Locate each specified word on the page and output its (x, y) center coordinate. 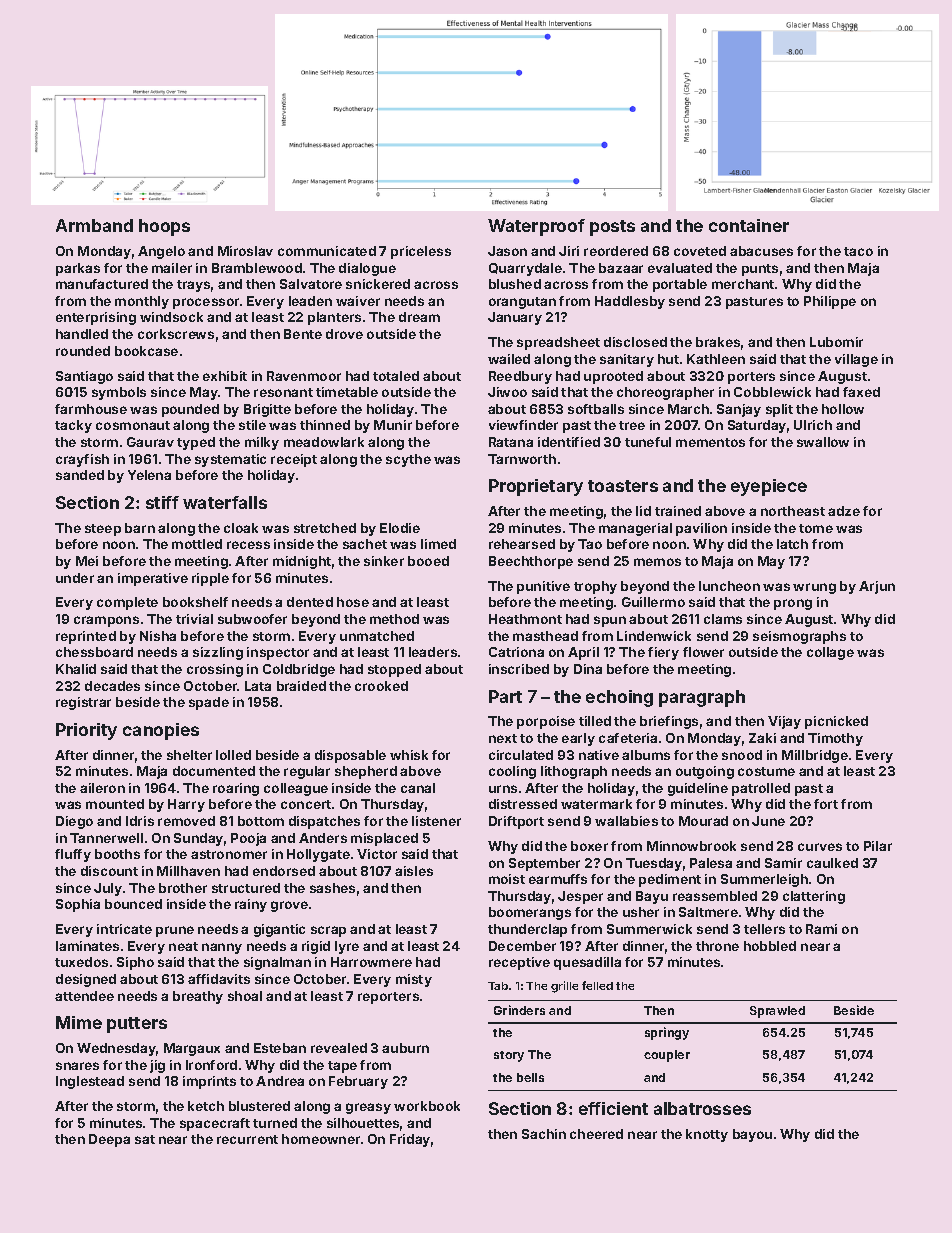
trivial (194, 619)
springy (667, 1033)
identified (569, 442)
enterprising (96, 318)
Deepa (109, 1140)
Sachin (544, 1134)
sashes (332, 888)
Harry (186, 805)
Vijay (784, 722)
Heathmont (525, 619)
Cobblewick (772, 392)
